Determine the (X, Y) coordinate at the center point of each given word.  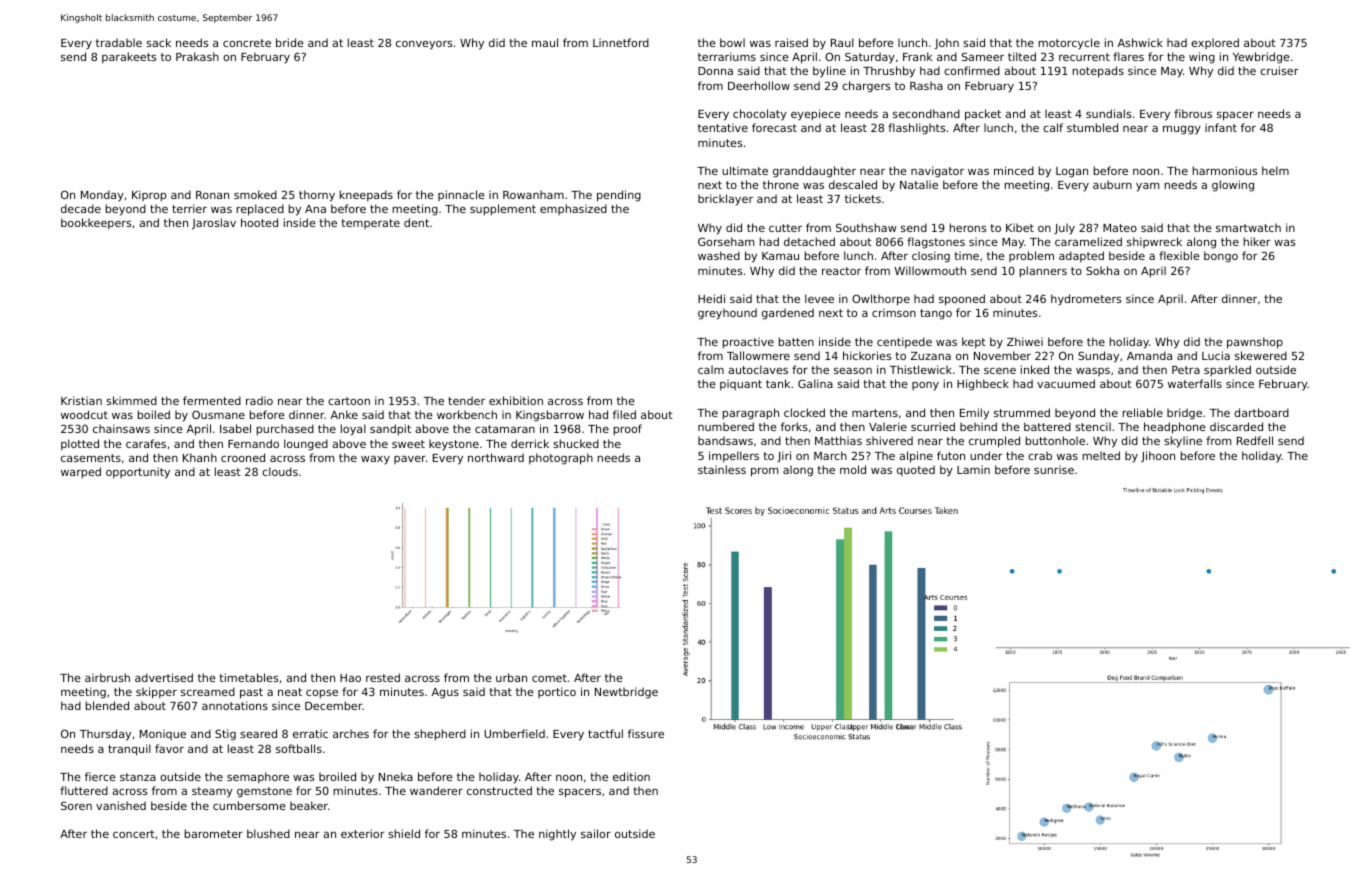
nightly (557, 835)
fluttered (84, 790)
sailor (596, 833)
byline (829, 72)
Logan (1072, 172)
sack (158, 42)
